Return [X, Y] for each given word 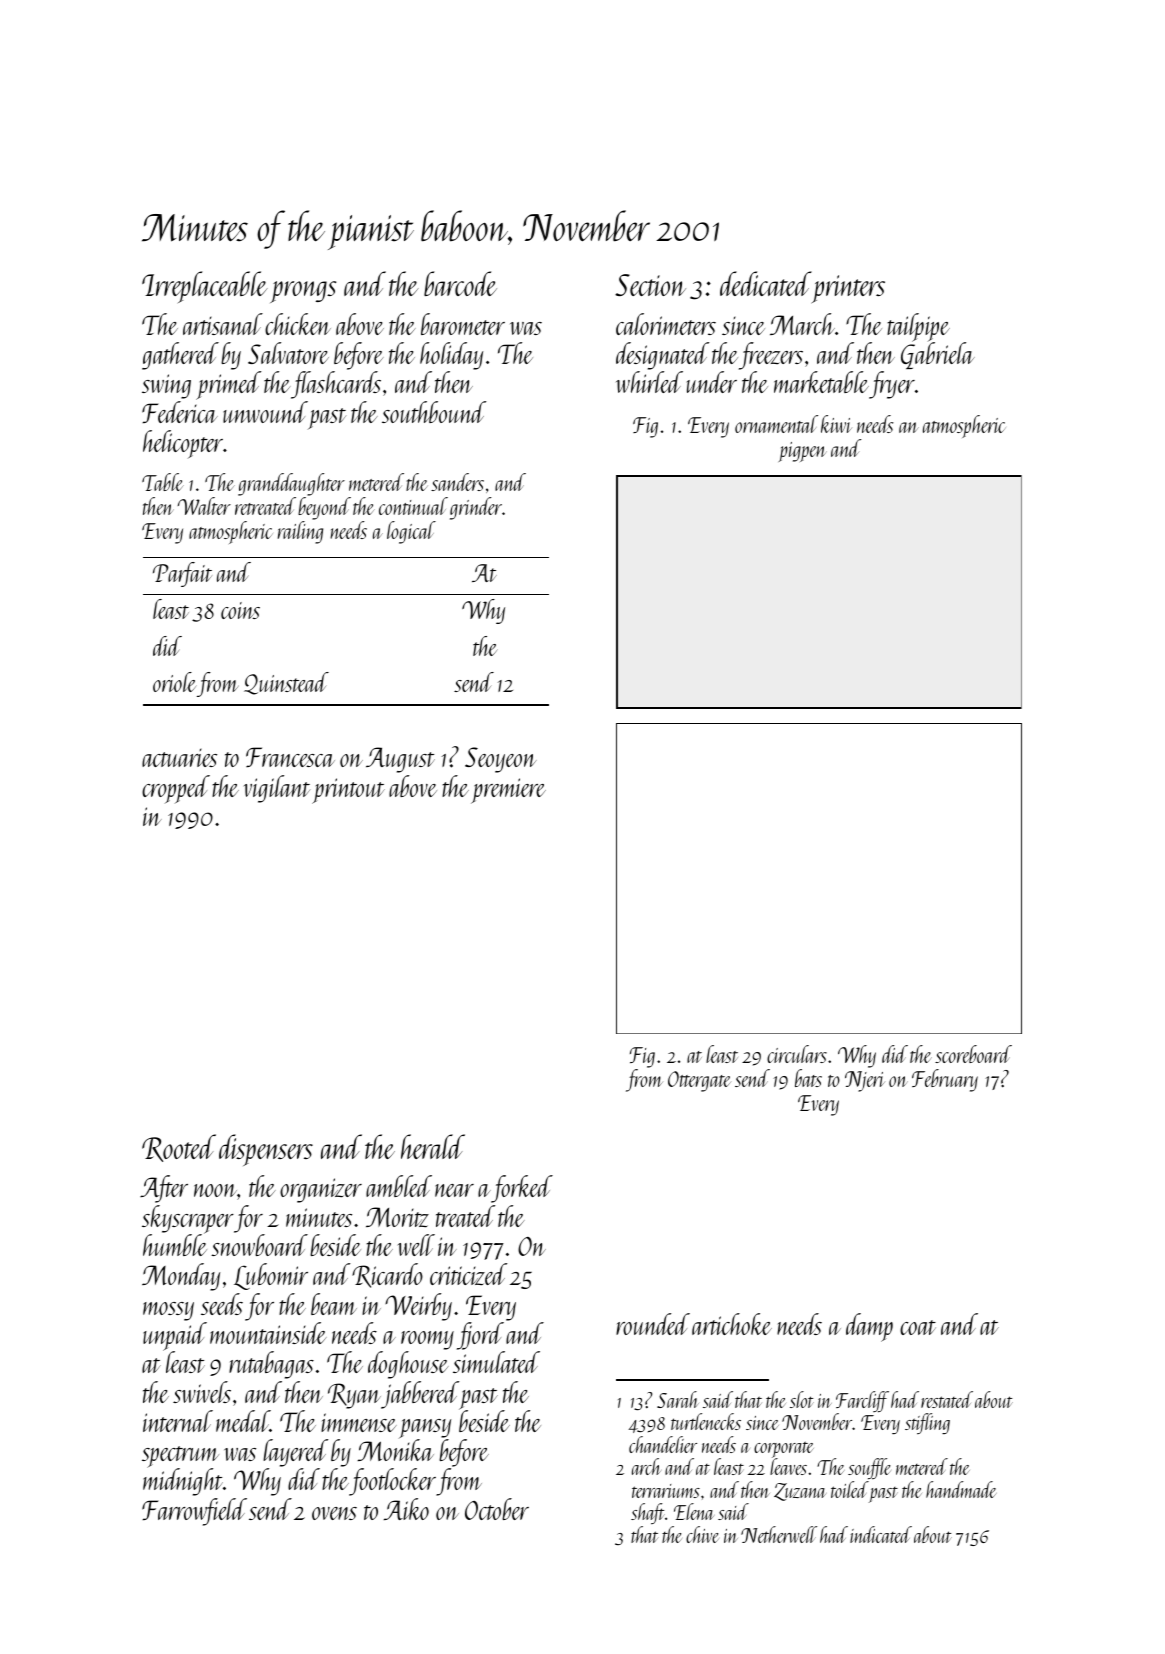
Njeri [865, 1081]
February [945, 1080]
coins [240, 610]
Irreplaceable [205, 287]
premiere [508, 791]
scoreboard [973, 1054]
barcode [460, 283]
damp [869, 1327]
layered [295, 1453]
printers [848, 289]
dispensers [266, 1150]
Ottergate [699, 1081]
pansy [425, 1428]
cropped [176, 789]
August [400, 760]
